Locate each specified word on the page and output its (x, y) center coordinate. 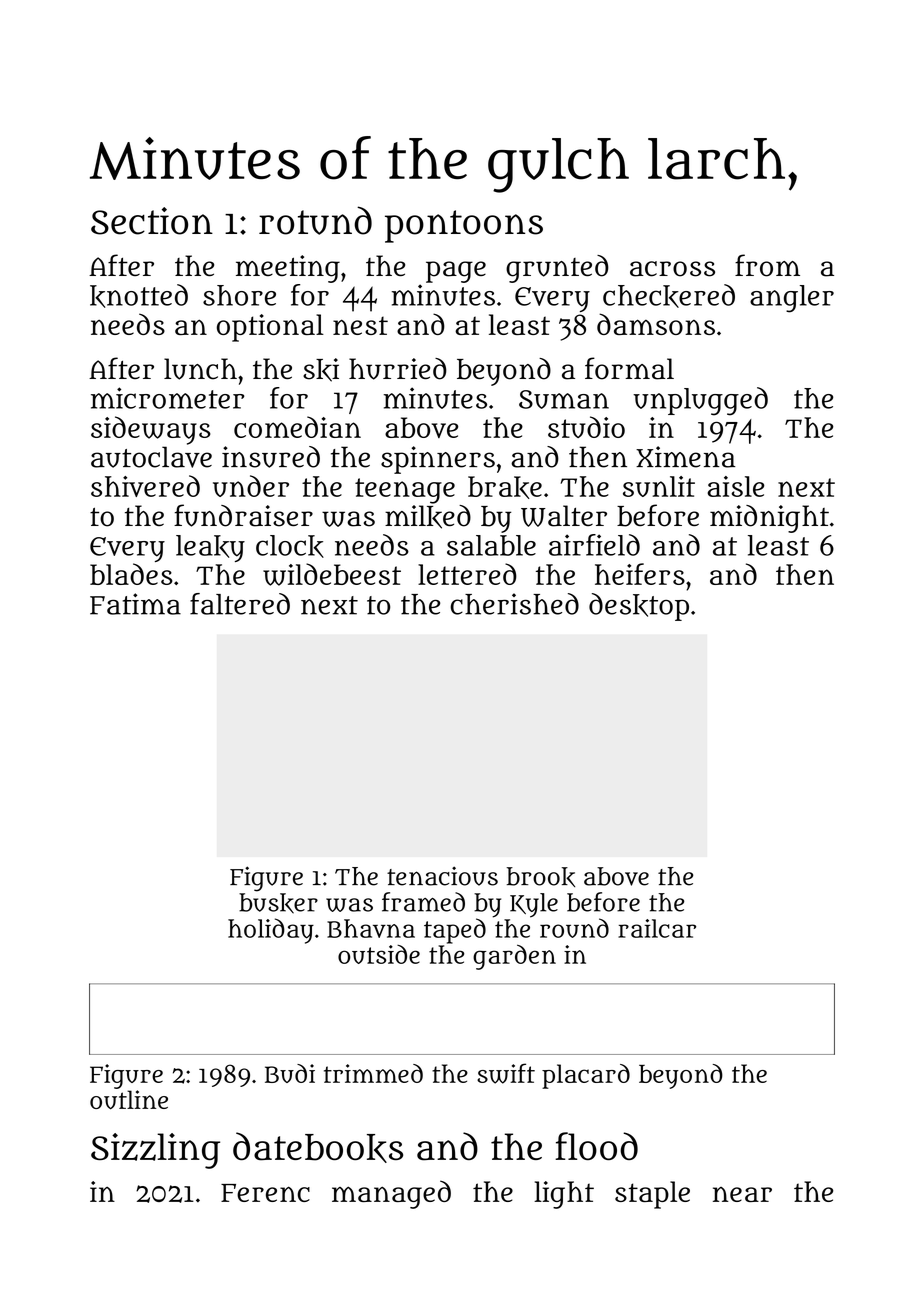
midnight (769, 519)
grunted (557, 269)
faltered (240, 604)
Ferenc (265, 1193)
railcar (657, 928)
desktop (639, 607)
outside (379, 954)
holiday (271, 931)
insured (271, 457)
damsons (656, 324)
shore (239, 295)
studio (586, 427)
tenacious (442, 876)
